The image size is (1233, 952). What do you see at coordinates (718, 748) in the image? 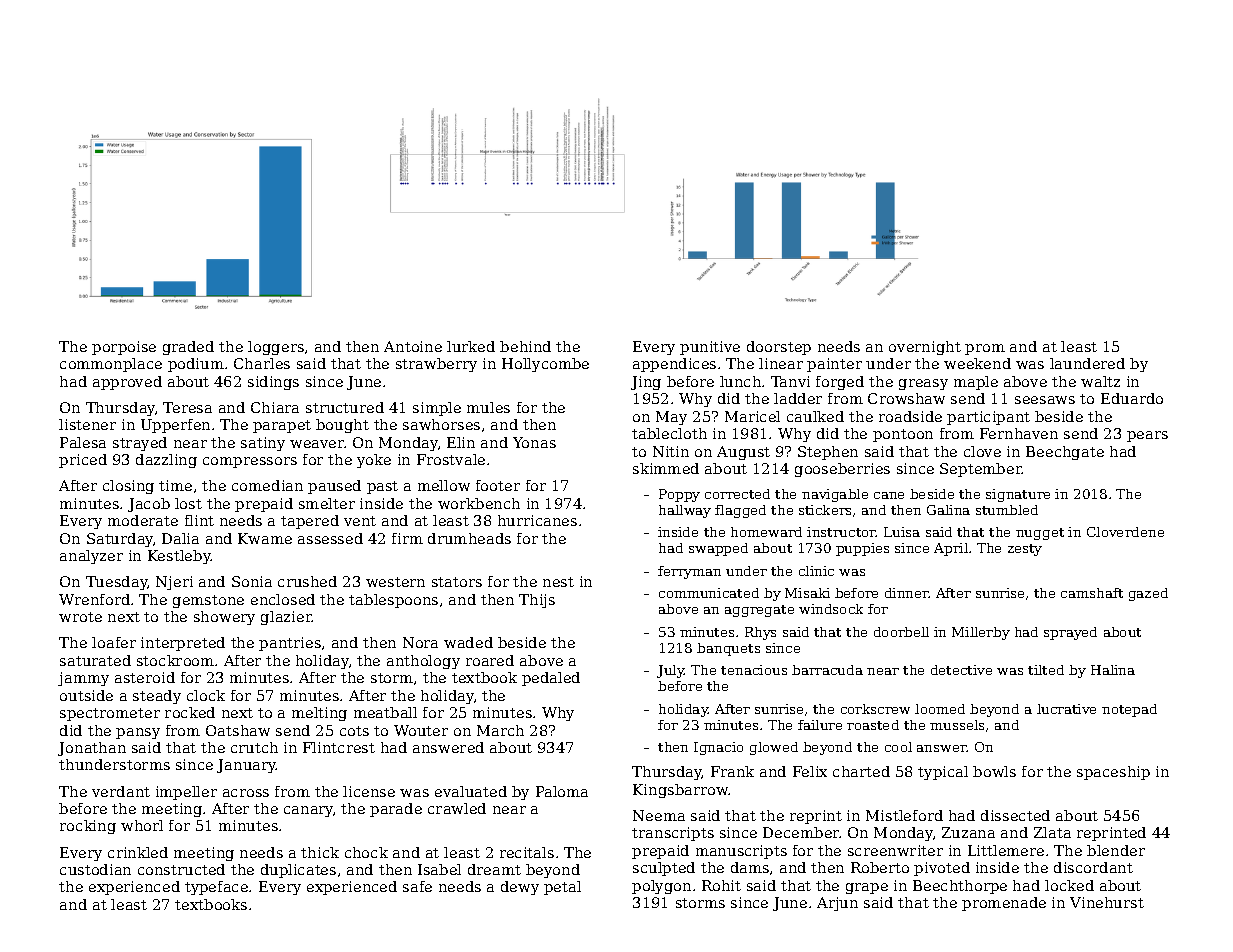
I see `Ignacio` at bounding box center [718, 748].
